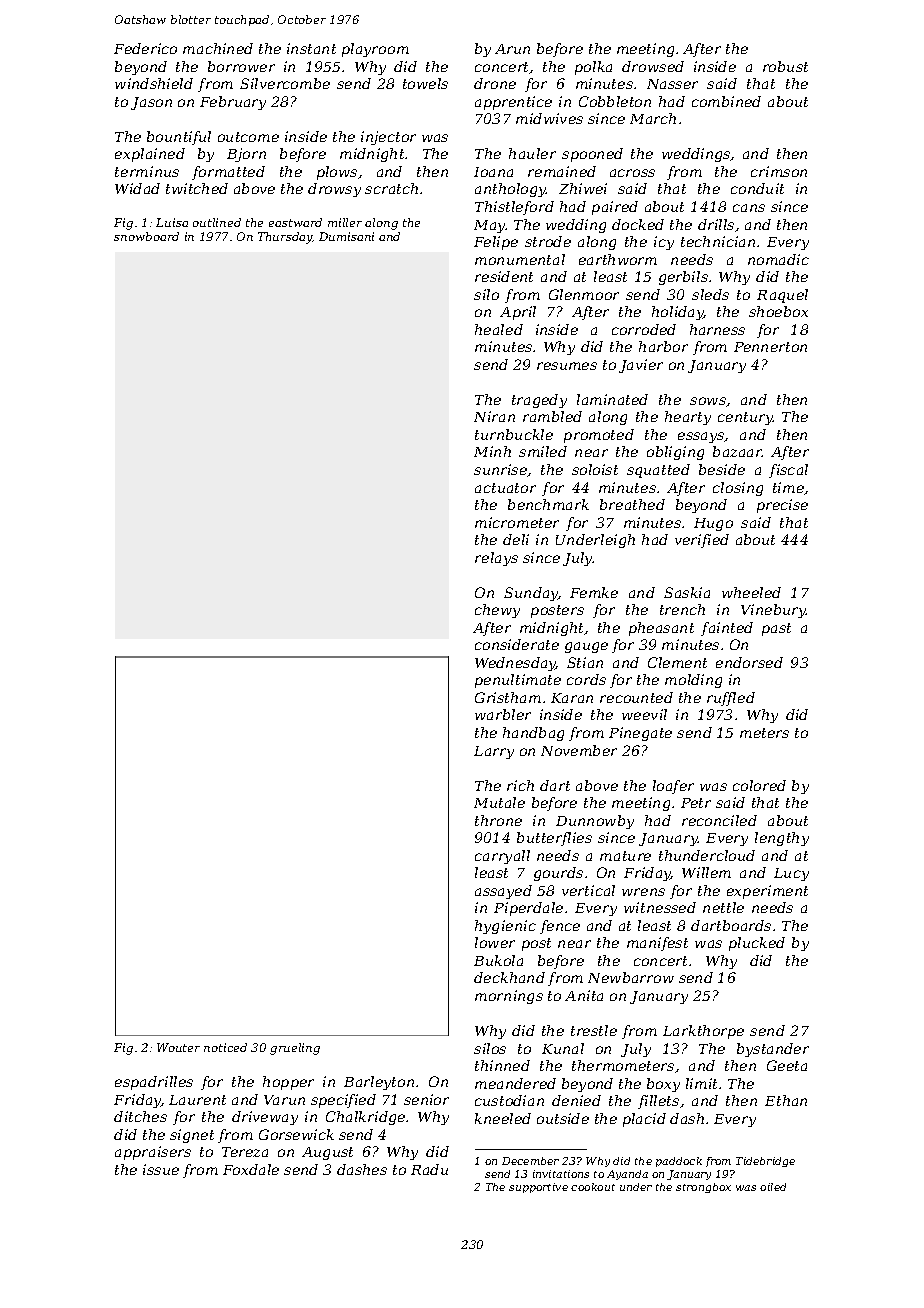 Image resolution: width=924 pixels, height=1308 pixels. What do you see at coordinates (375, 50) in the screenshot?
I see `playroom` at bounding box center [375, 50].
